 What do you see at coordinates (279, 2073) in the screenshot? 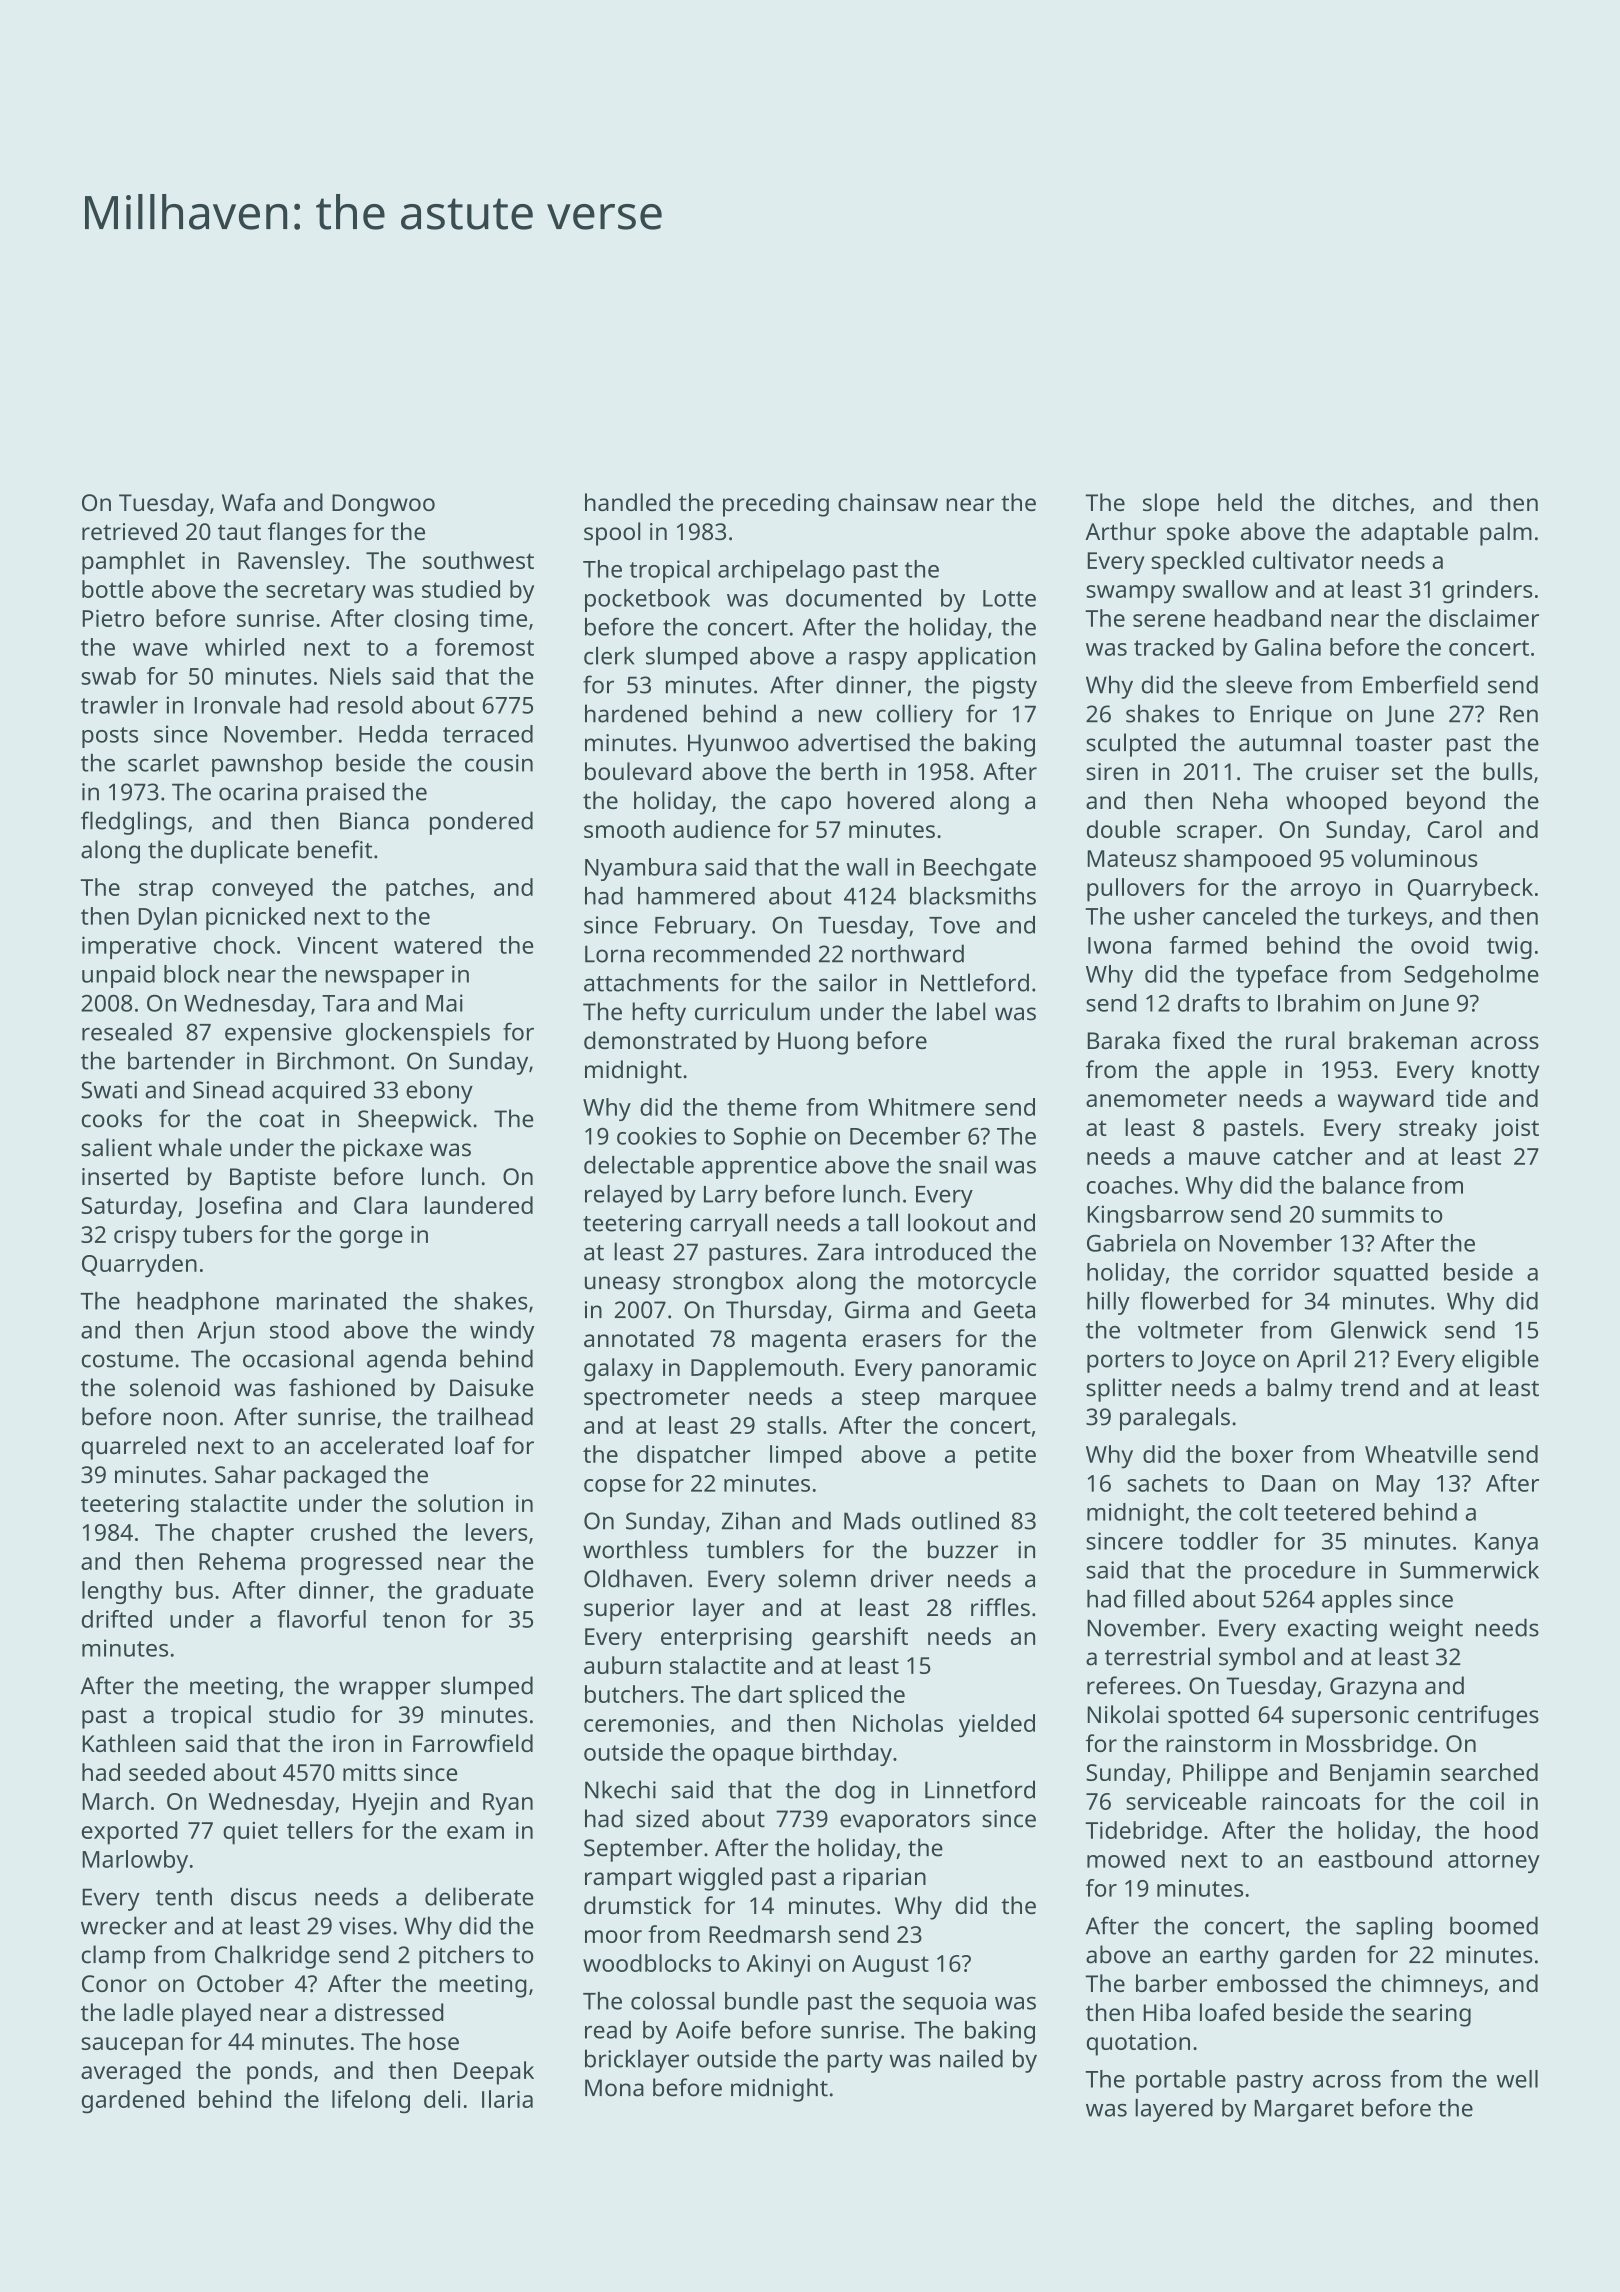
I see `ponds` at bounding box center [279, 2073].
